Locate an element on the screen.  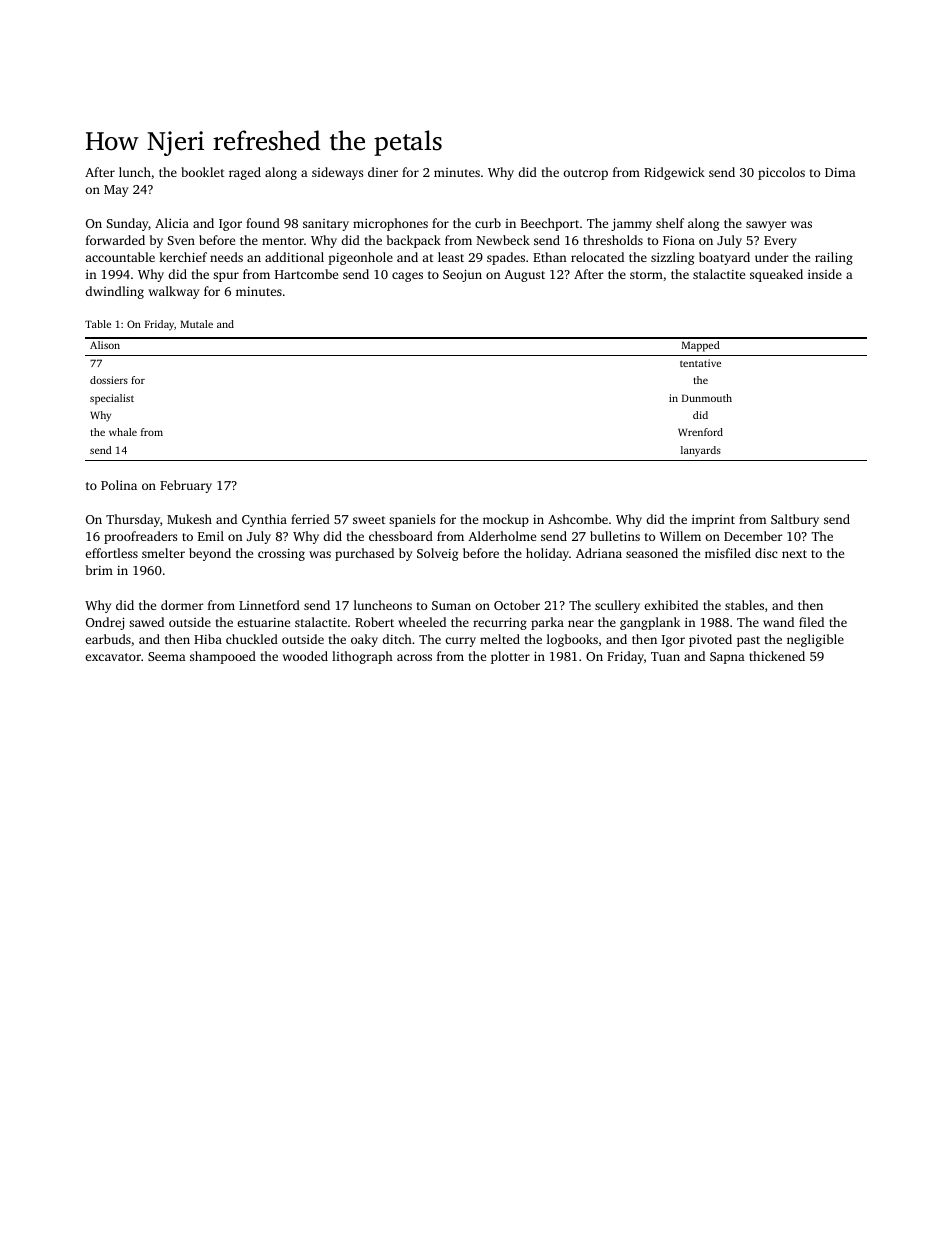
earbuds is located at coordinates (108, 639).
